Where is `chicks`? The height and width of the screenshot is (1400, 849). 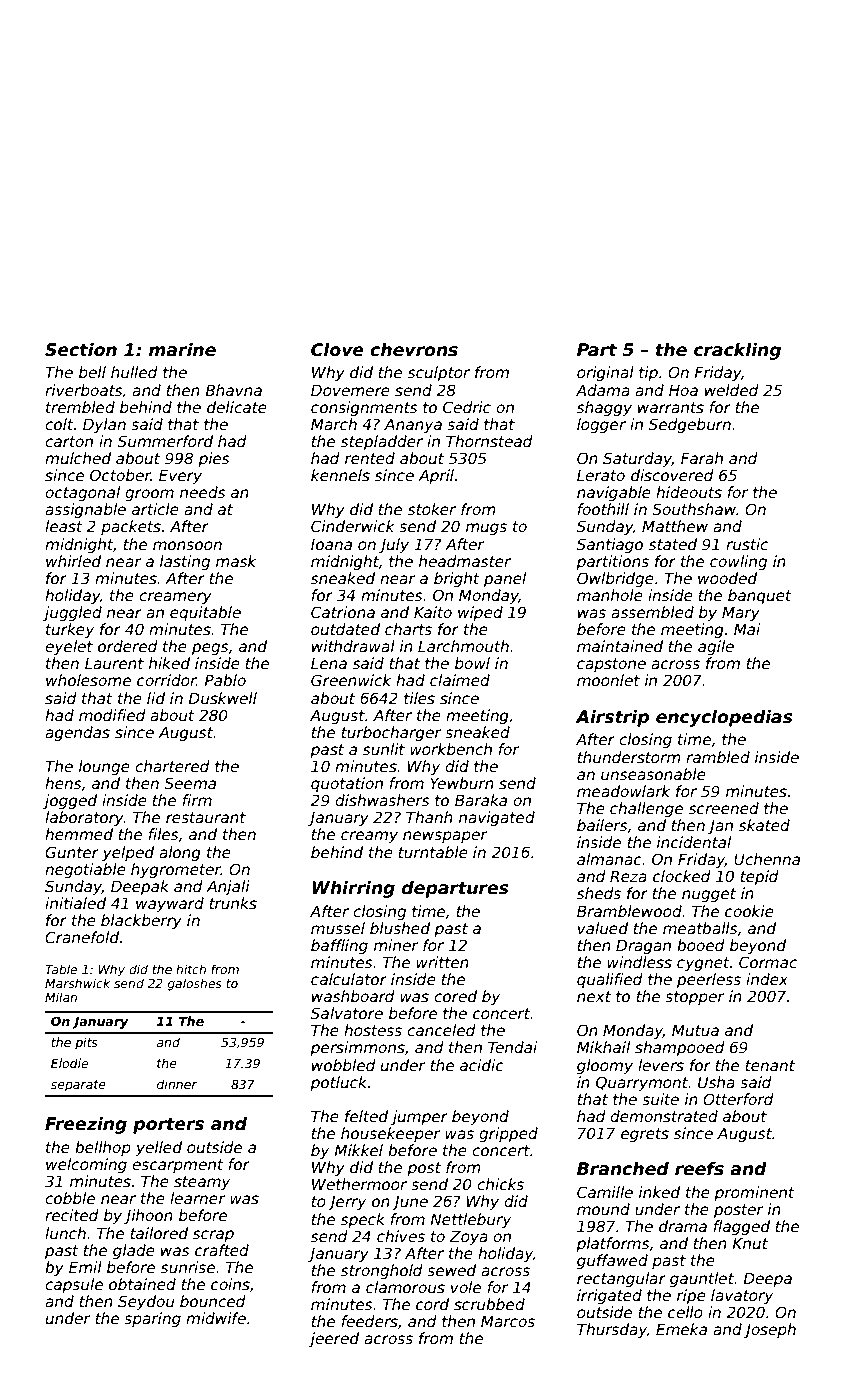 chicks is located at coordinates (500, 1184).
